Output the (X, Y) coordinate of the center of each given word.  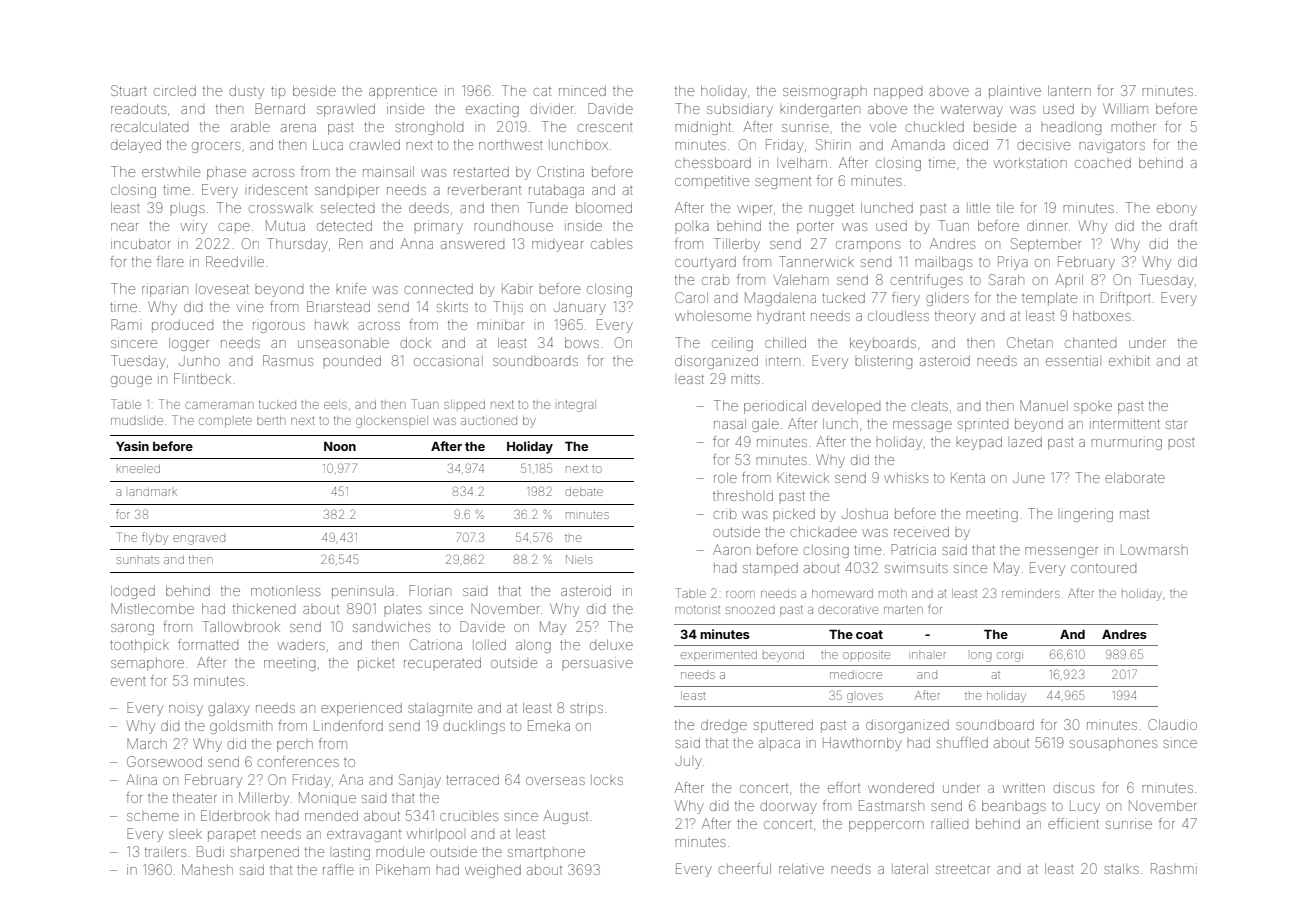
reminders (1031, 594)
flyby (155, 538)
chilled (785, 342)
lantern (1069, 91)
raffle (338, 869)
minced (582, 91)
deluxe (611, 645)
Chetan (1030, 342)
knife (351, 288)
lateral (910, 869)
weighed (493, 871)
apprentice (403, 92)
